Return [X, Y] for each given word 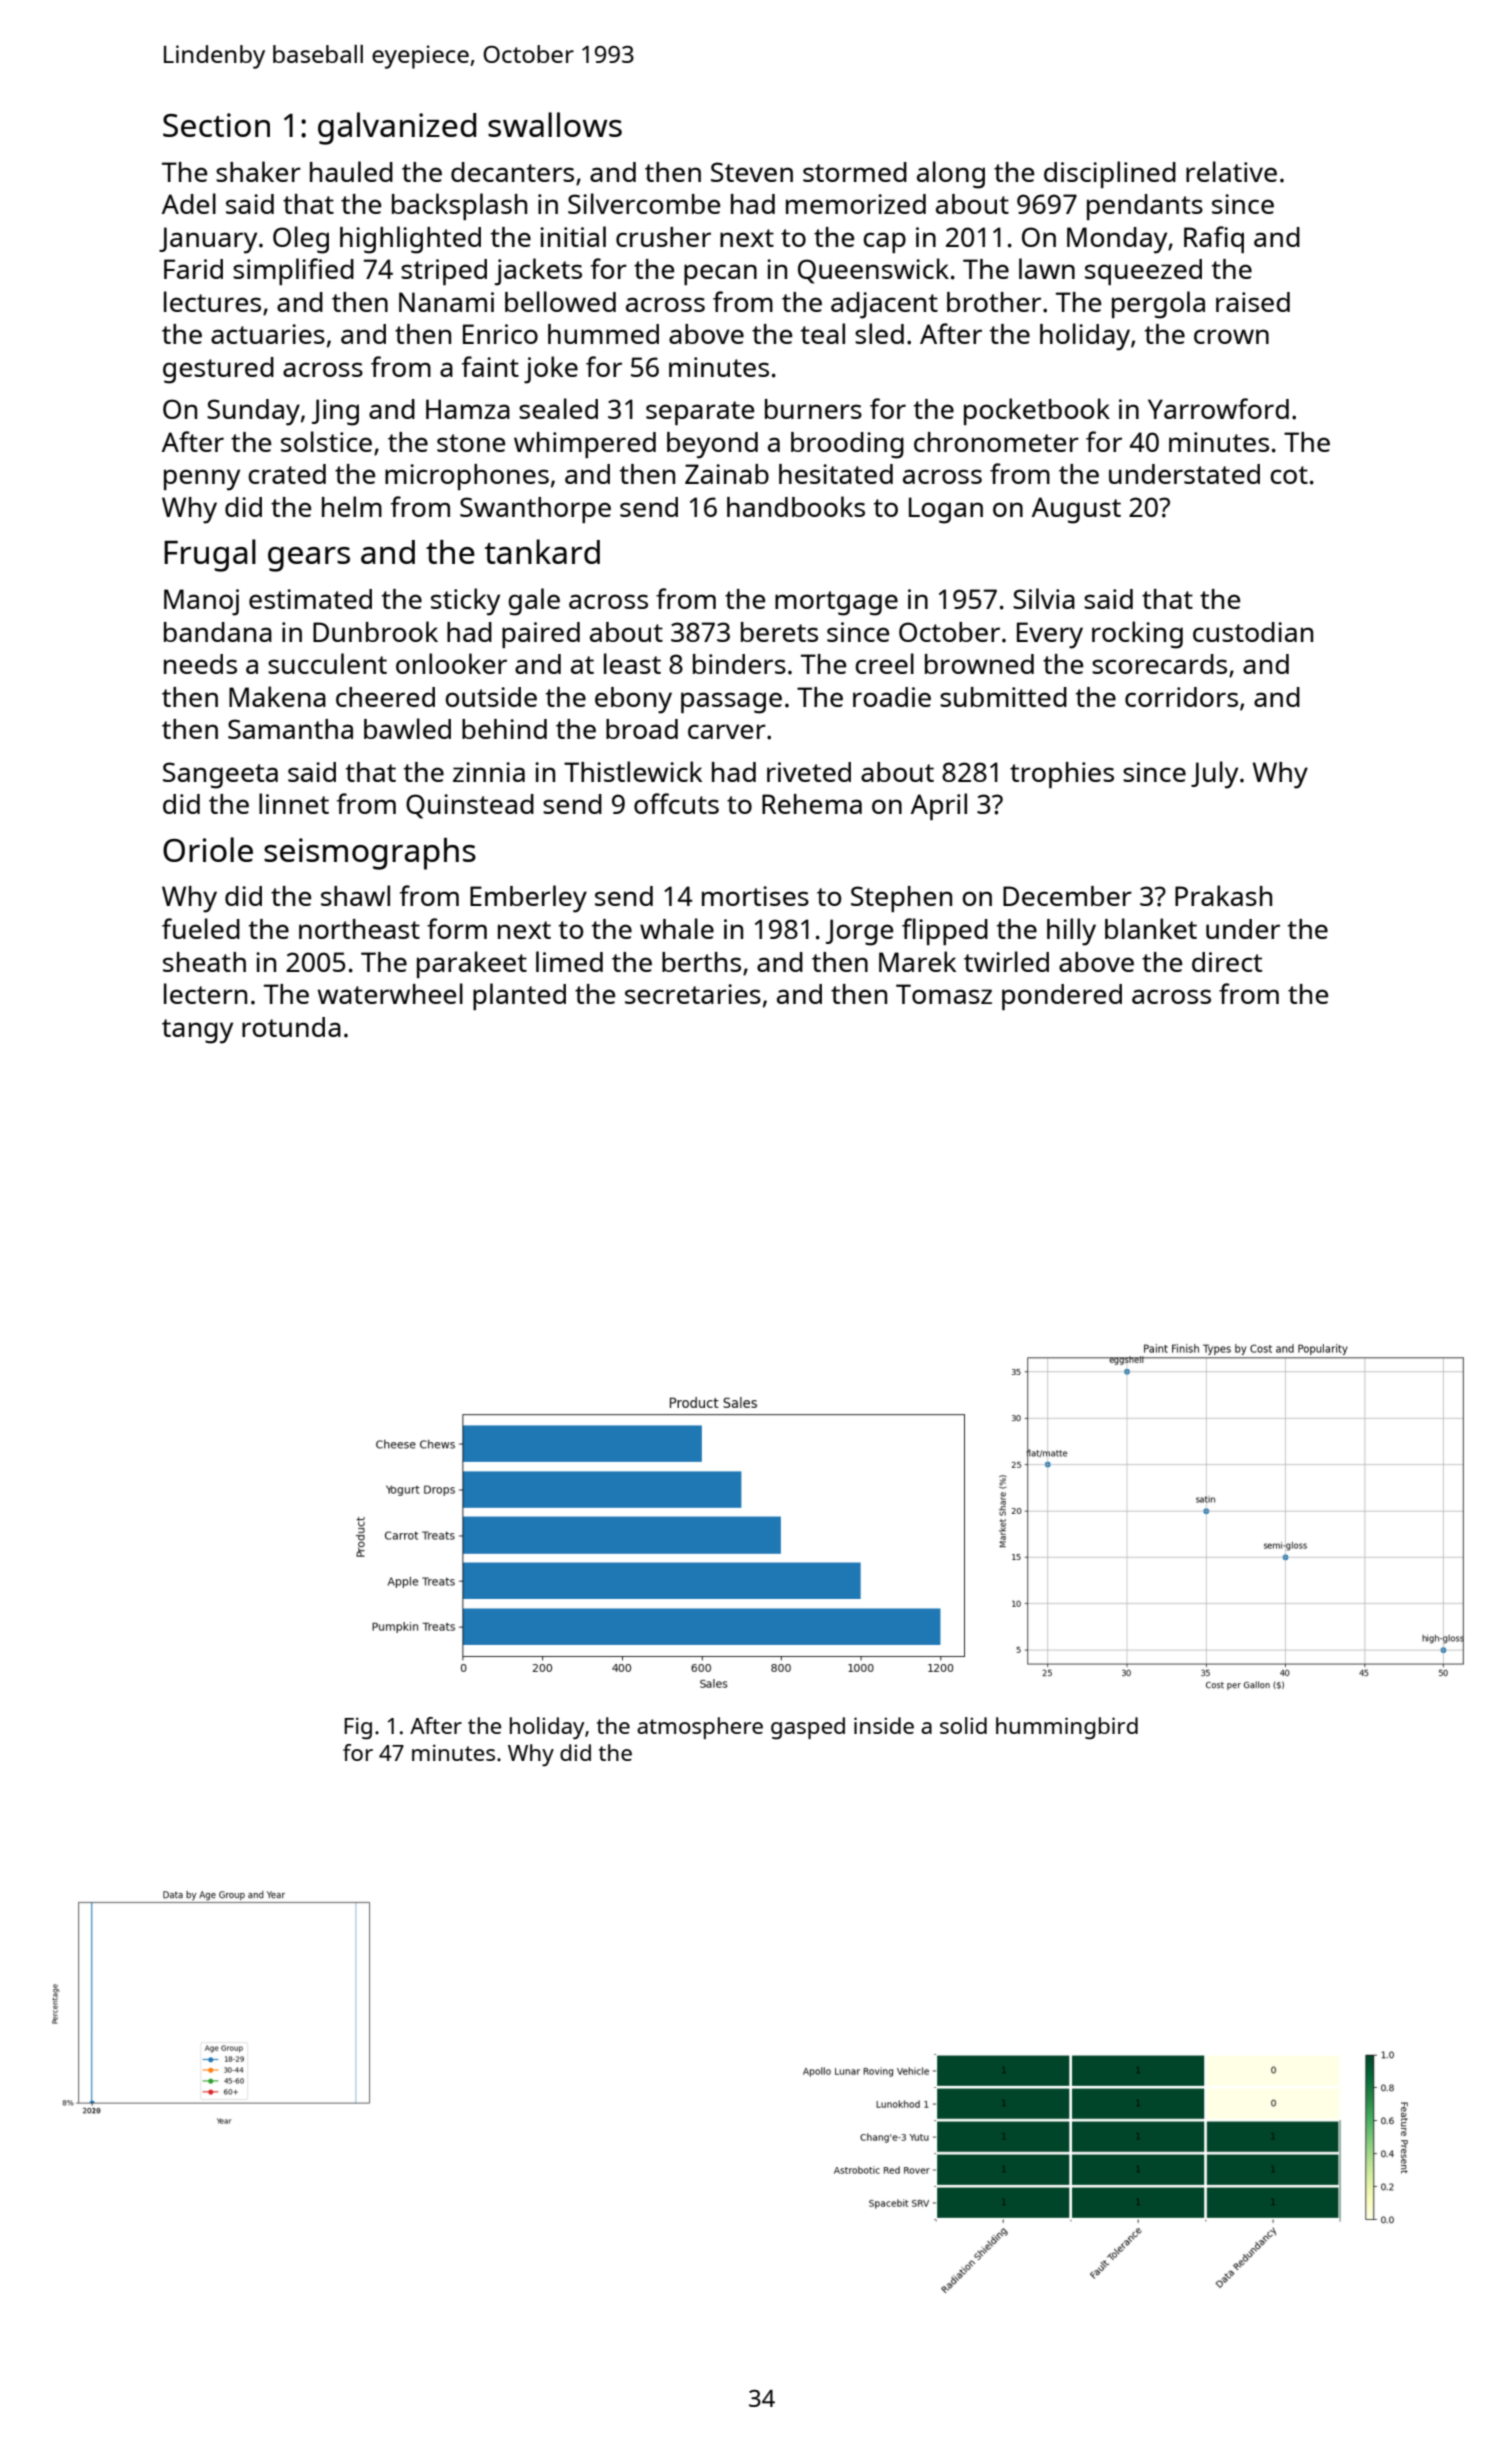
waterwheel [390, 993]
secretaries [693, 994]
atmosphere [700, 1728]
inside [884, 1725]
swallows [555, 124]
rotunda [291, 1027]
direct [1227, 962]
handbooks [796, 506]
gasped [808, 1728]
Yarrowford [1218, 408]
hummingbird [1067, 1728]
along [951, 175]
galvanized [397, 128]
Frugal [210, 555]
